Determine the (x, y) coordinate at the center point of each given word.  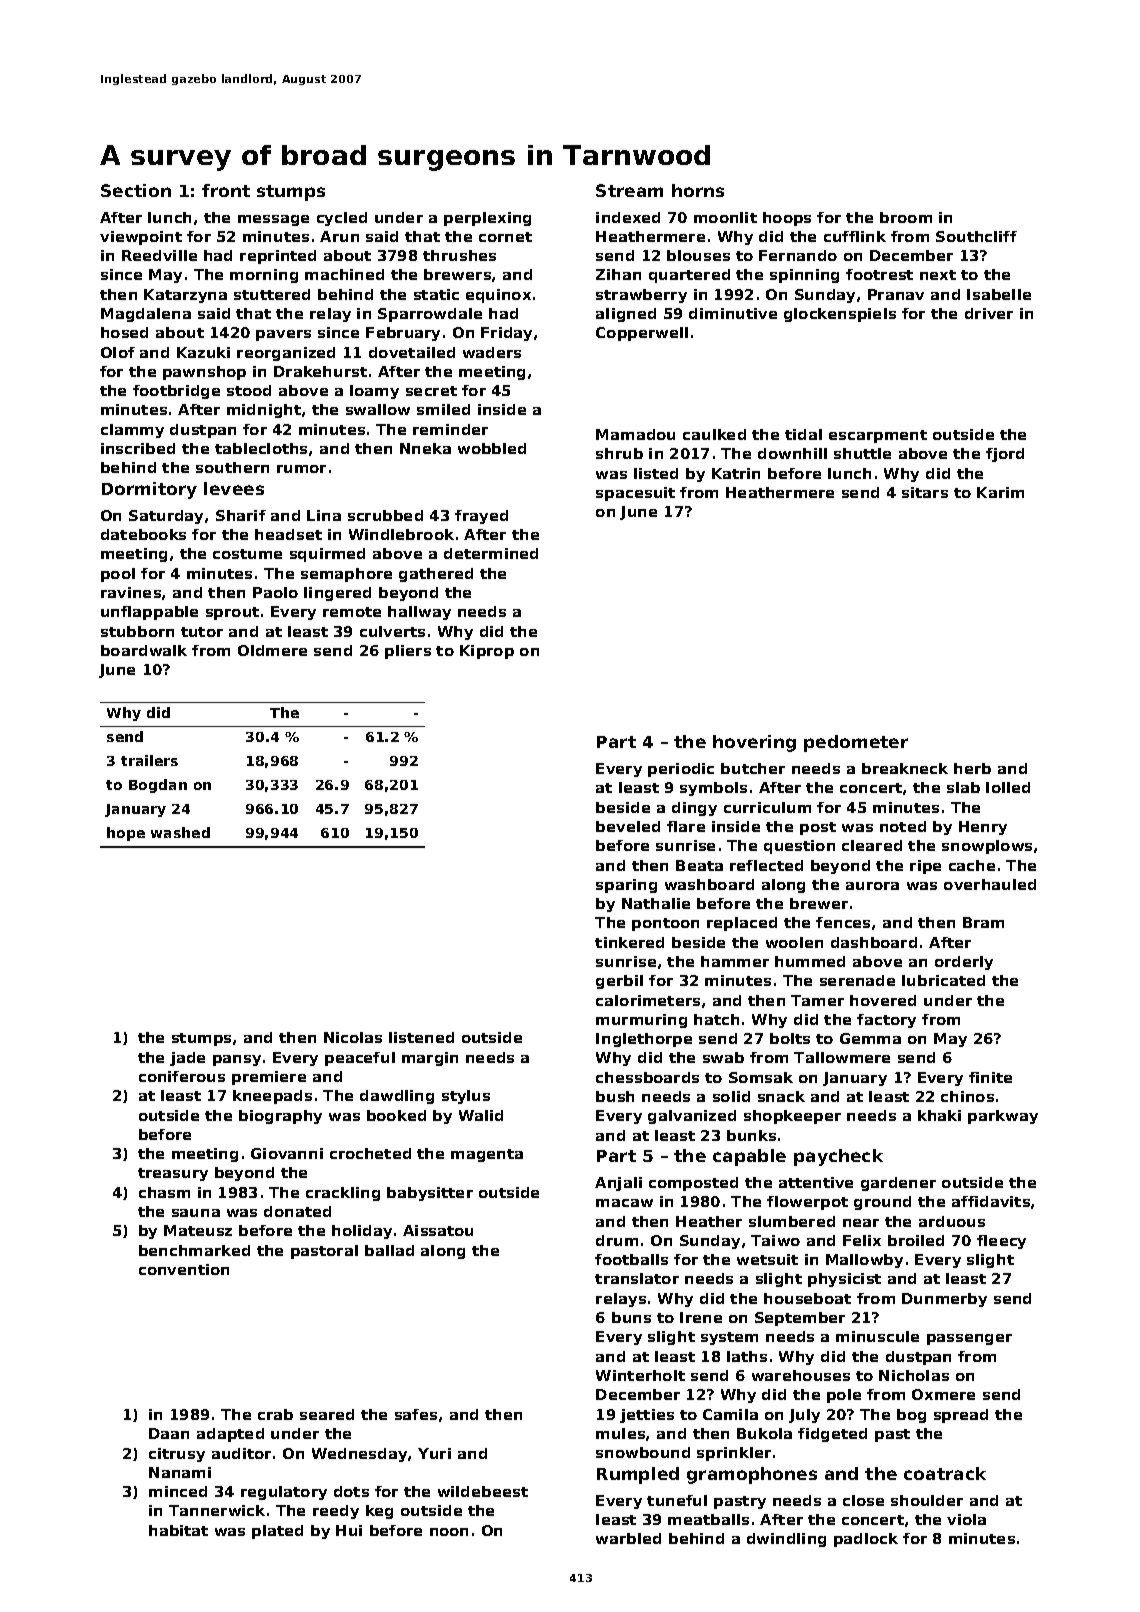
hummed (810, 961)
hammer (735, 961)
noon (449, 1532)
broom (906, 217)
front (226, 190)
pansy (237, 1060)
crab (275, 1414)
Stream (629, 190)
